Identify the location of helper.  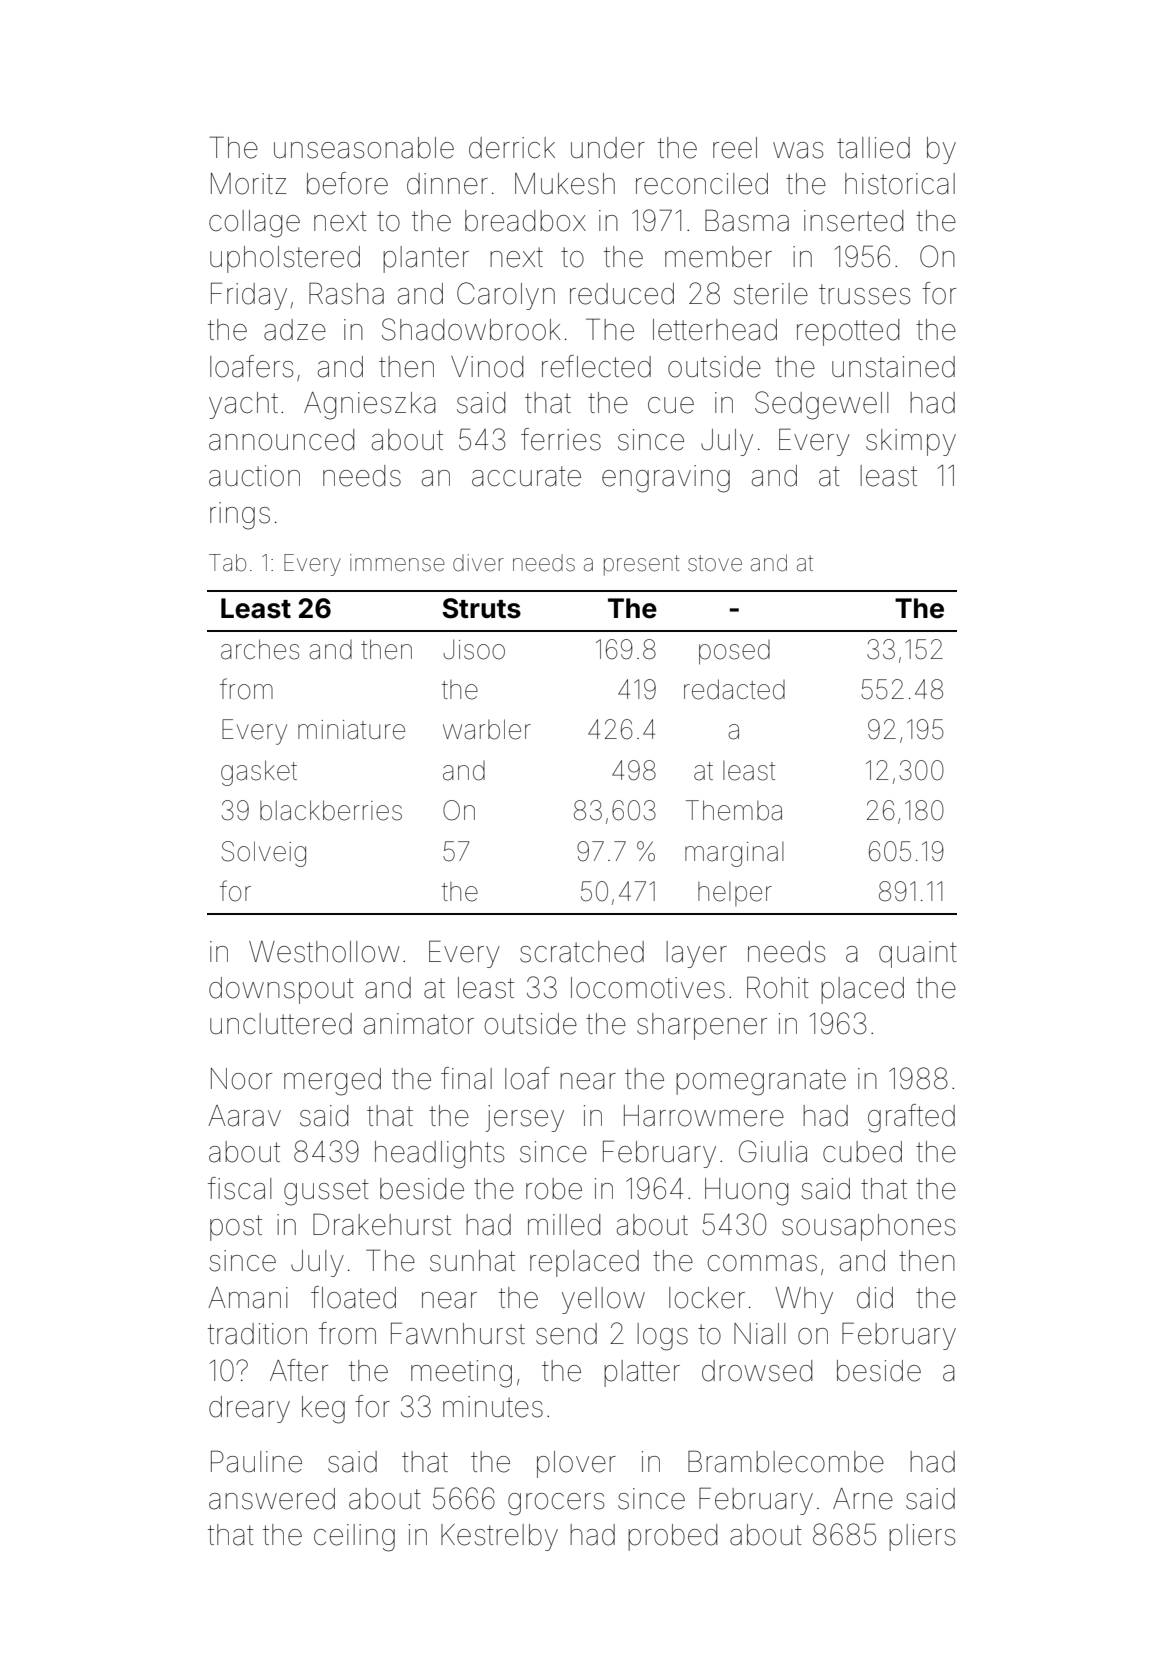
(735, 894).
